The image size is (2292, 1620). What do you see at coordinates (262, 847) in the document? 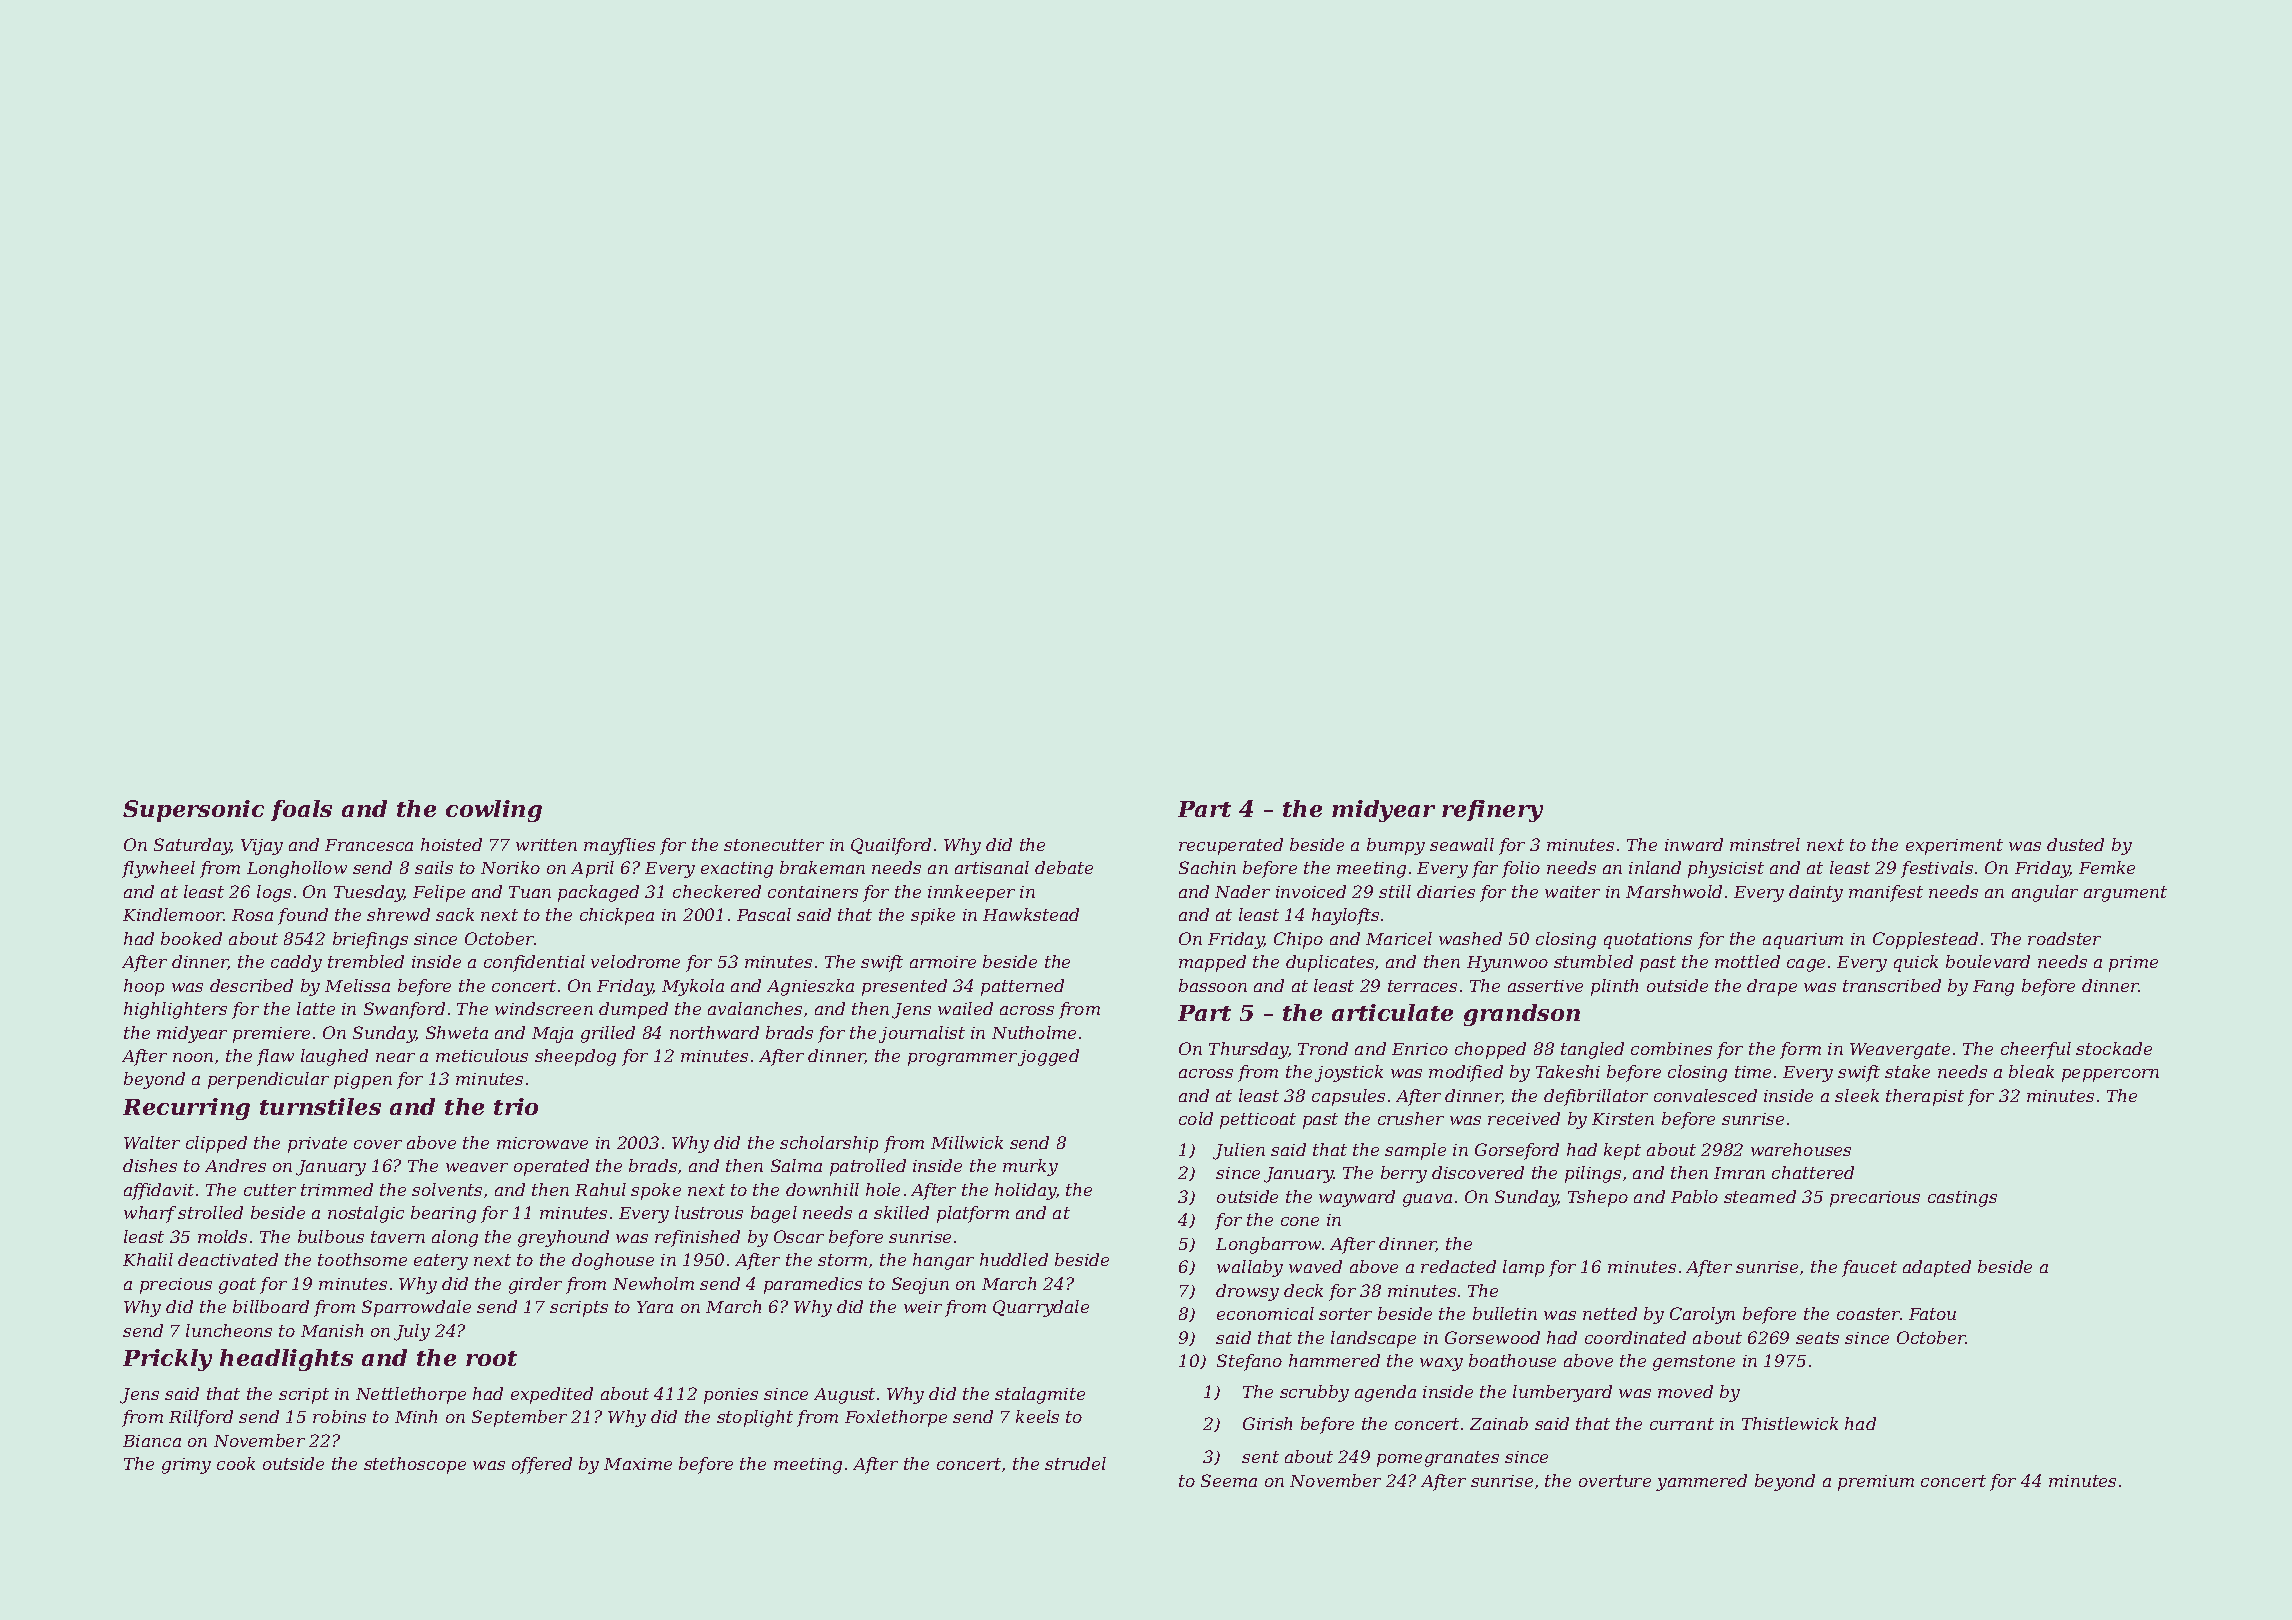
I see `Vijay` at bounding box center [262, 847].
